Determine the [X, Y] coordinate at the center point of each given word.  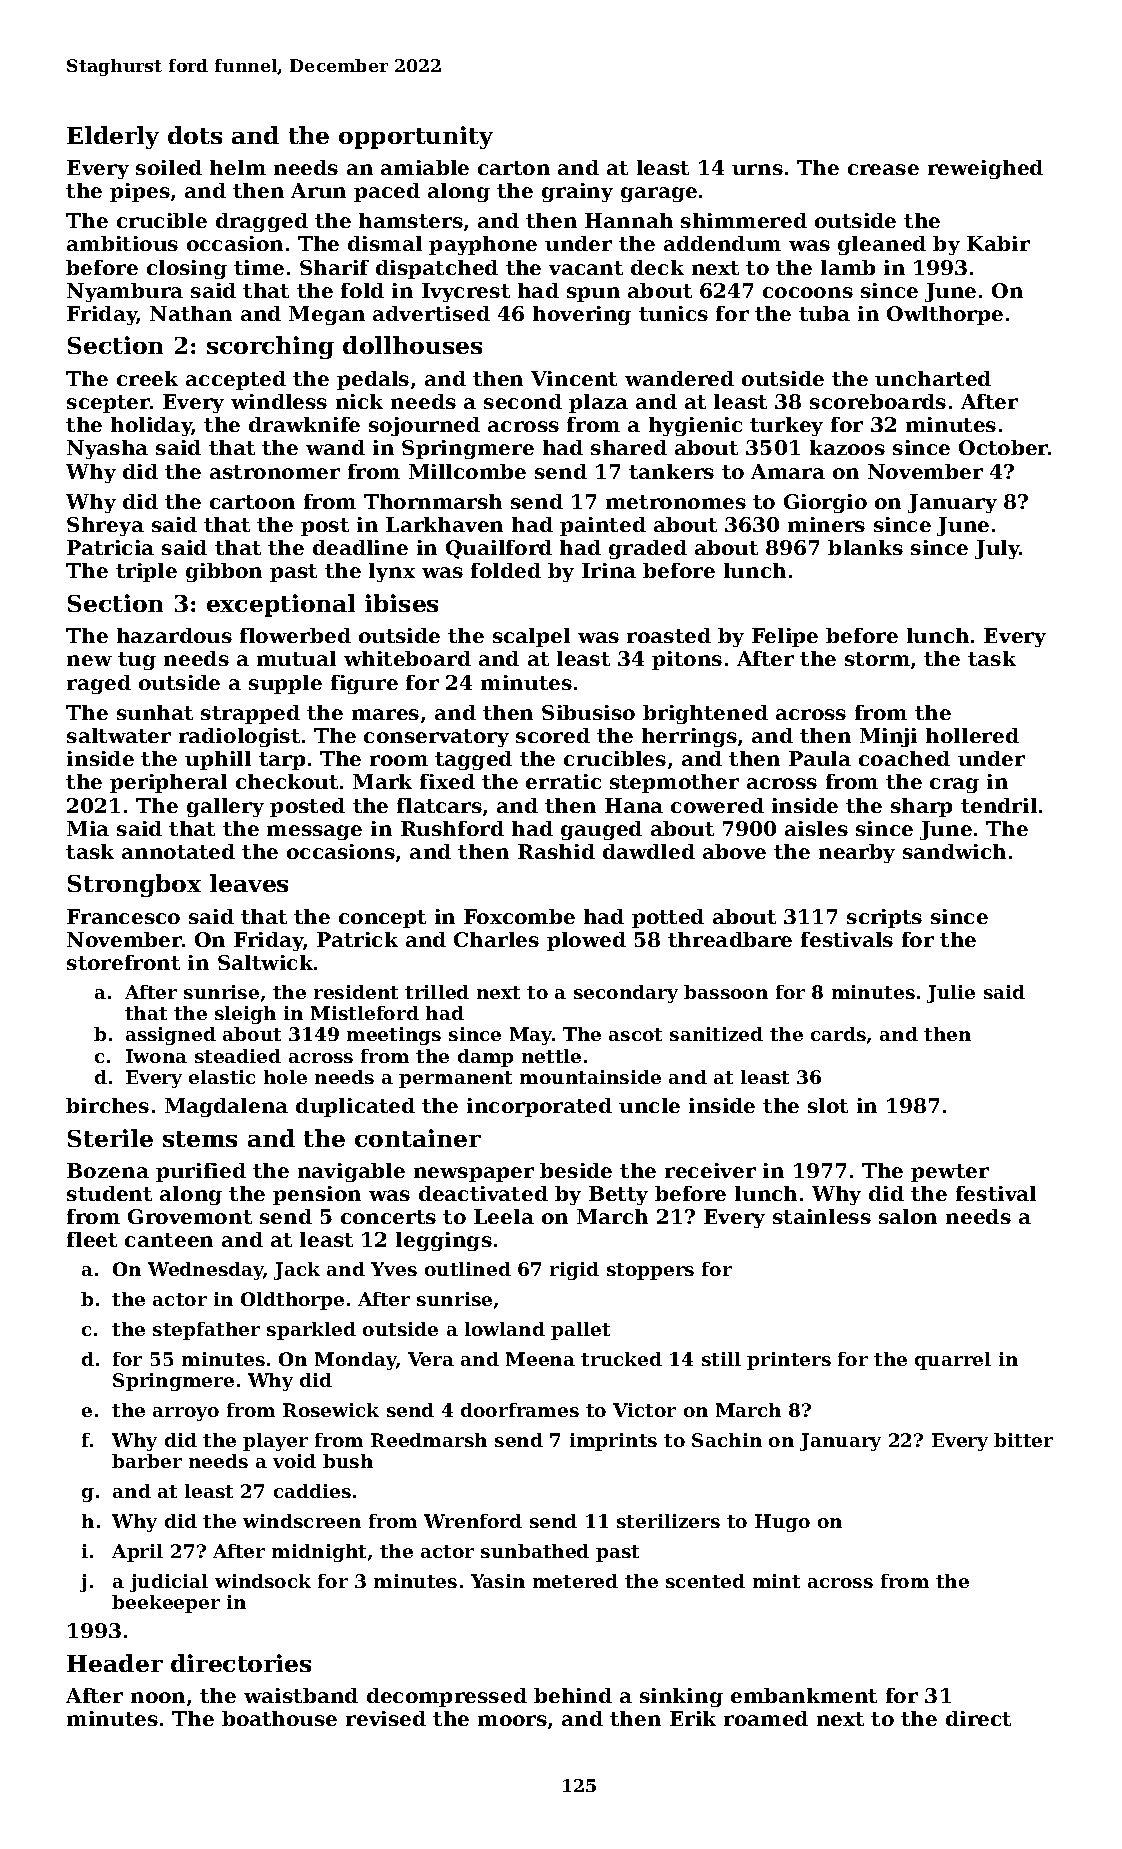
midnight [319, 1553]
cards [838, 1034]
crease [883, 169]
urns [757, 169]
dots [195, 135]
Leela [504, 1216]
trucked [621, 1359]
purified [201, 1172]
